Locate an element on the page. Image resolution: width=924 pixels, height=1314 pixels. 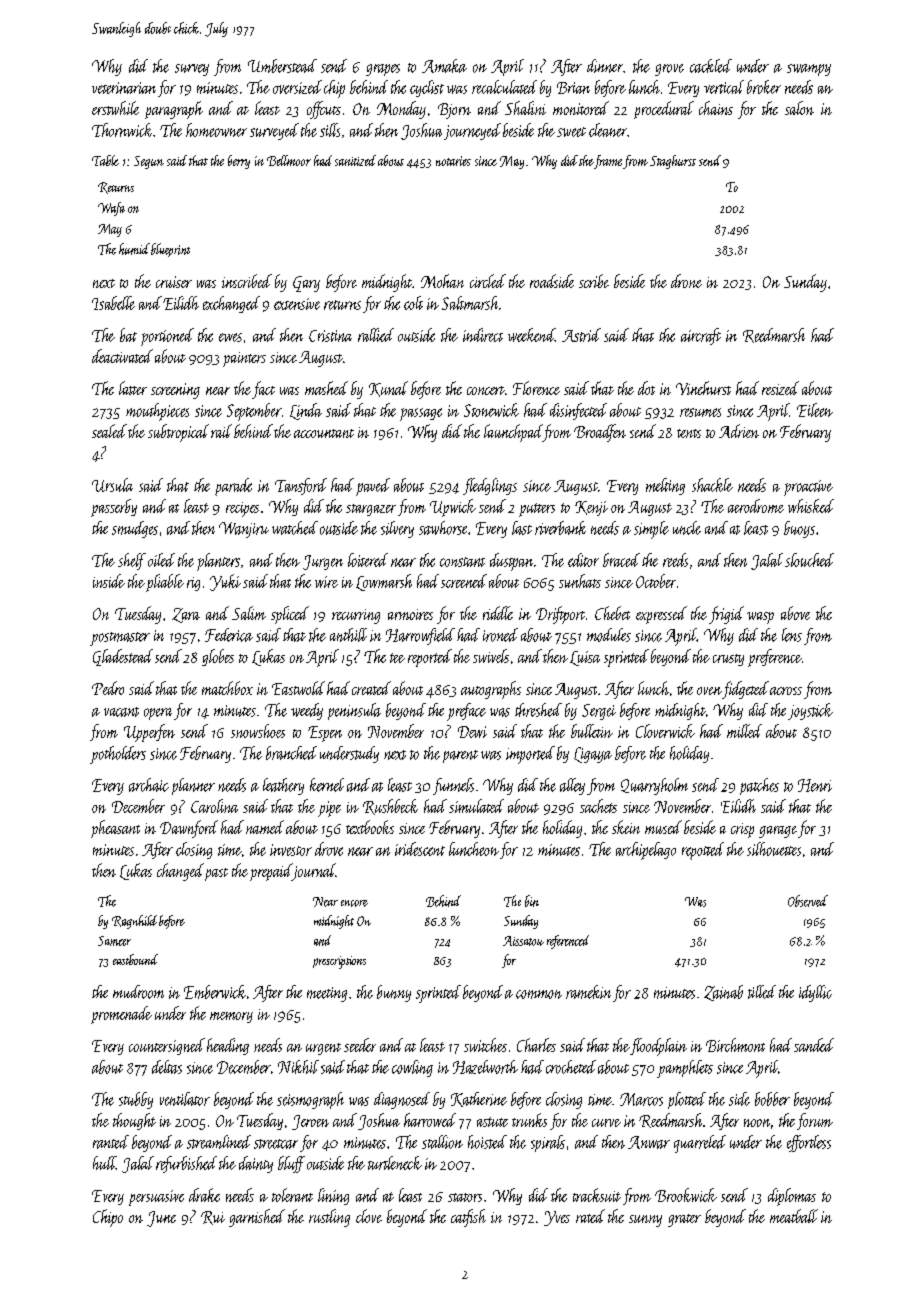
notaries is located at coordinates (453, 161).
